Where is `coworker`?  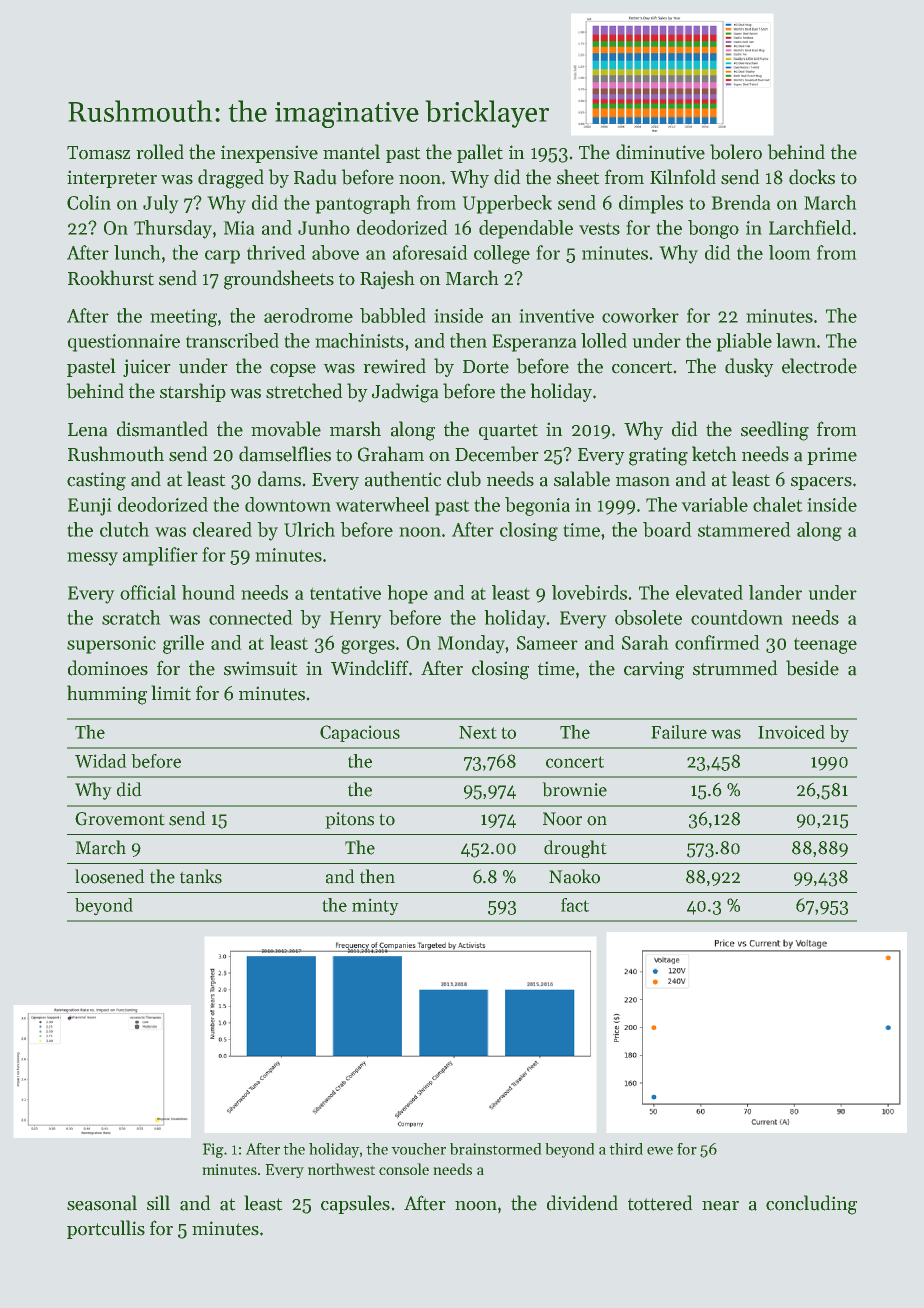
coworker is located at coordinates (640, 315).
